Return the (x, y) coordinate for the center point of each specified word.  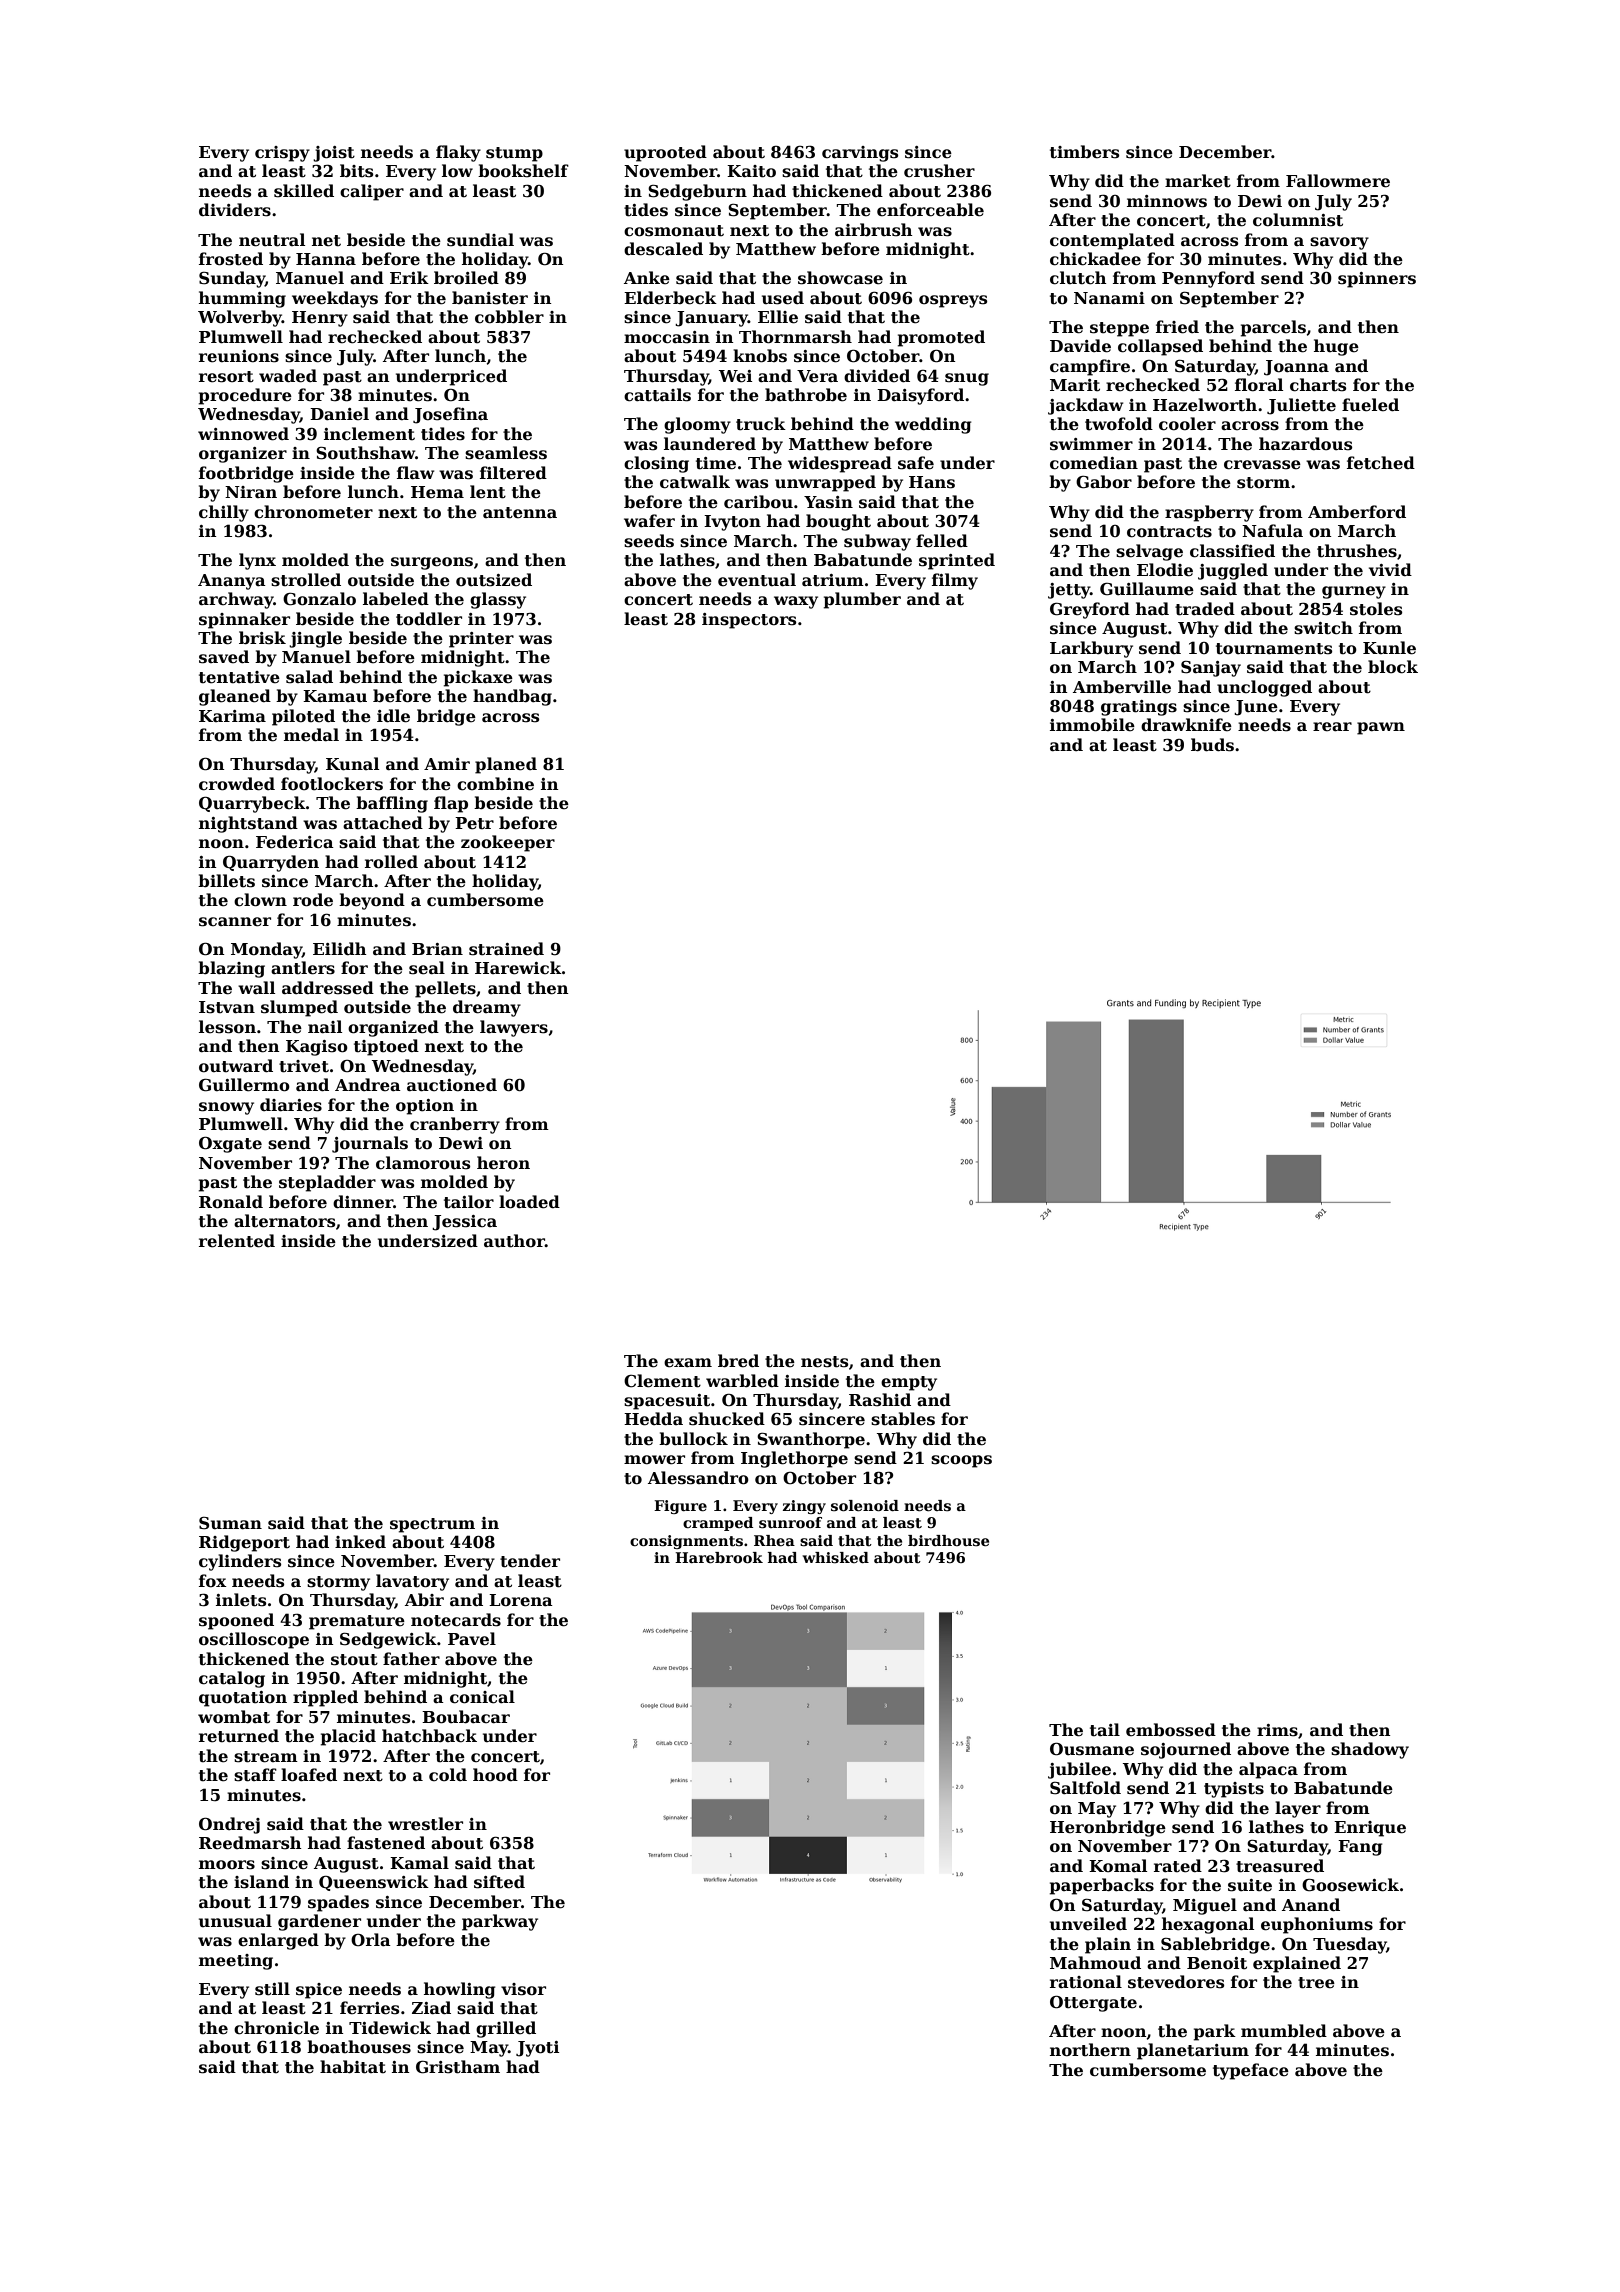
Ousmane (1092, 1749)
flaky (458, 153)
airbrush (874, 230)
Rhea (774, 1540)
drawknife (1186, 725)
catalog (232, 1679)
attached (383, 823)
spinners (1377, 280)
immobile (1092, 725)
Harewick (518, 968)
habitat (353, 2067)
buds (1212, 745)
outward (236, 1066)
